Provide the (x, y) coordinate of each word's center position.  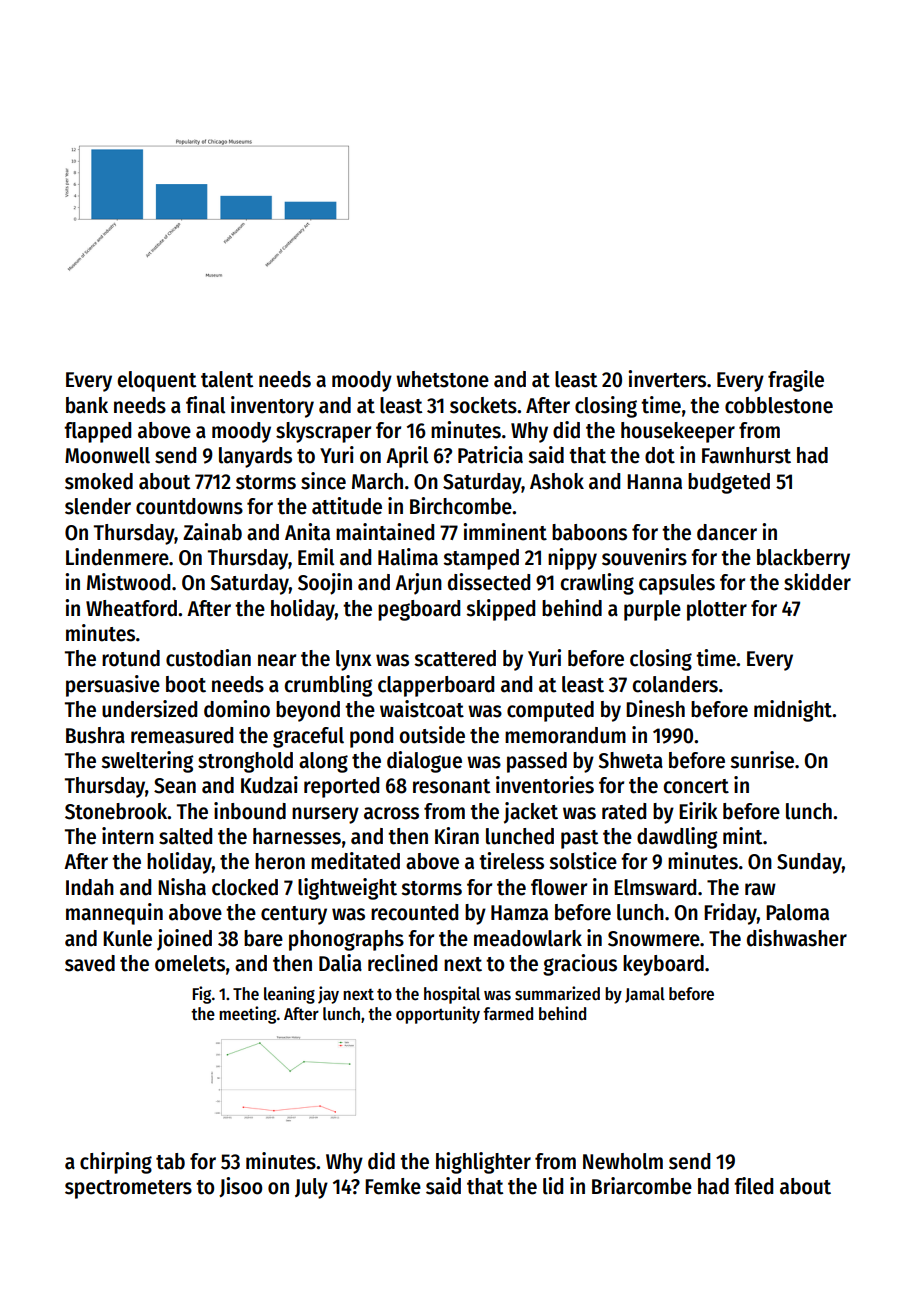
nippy (572, 559)
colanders (675, 684)
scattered (455, 658)
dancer (727, 532)
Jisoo (240, 1187)
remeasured (182, 735)
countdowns (189, 506)
